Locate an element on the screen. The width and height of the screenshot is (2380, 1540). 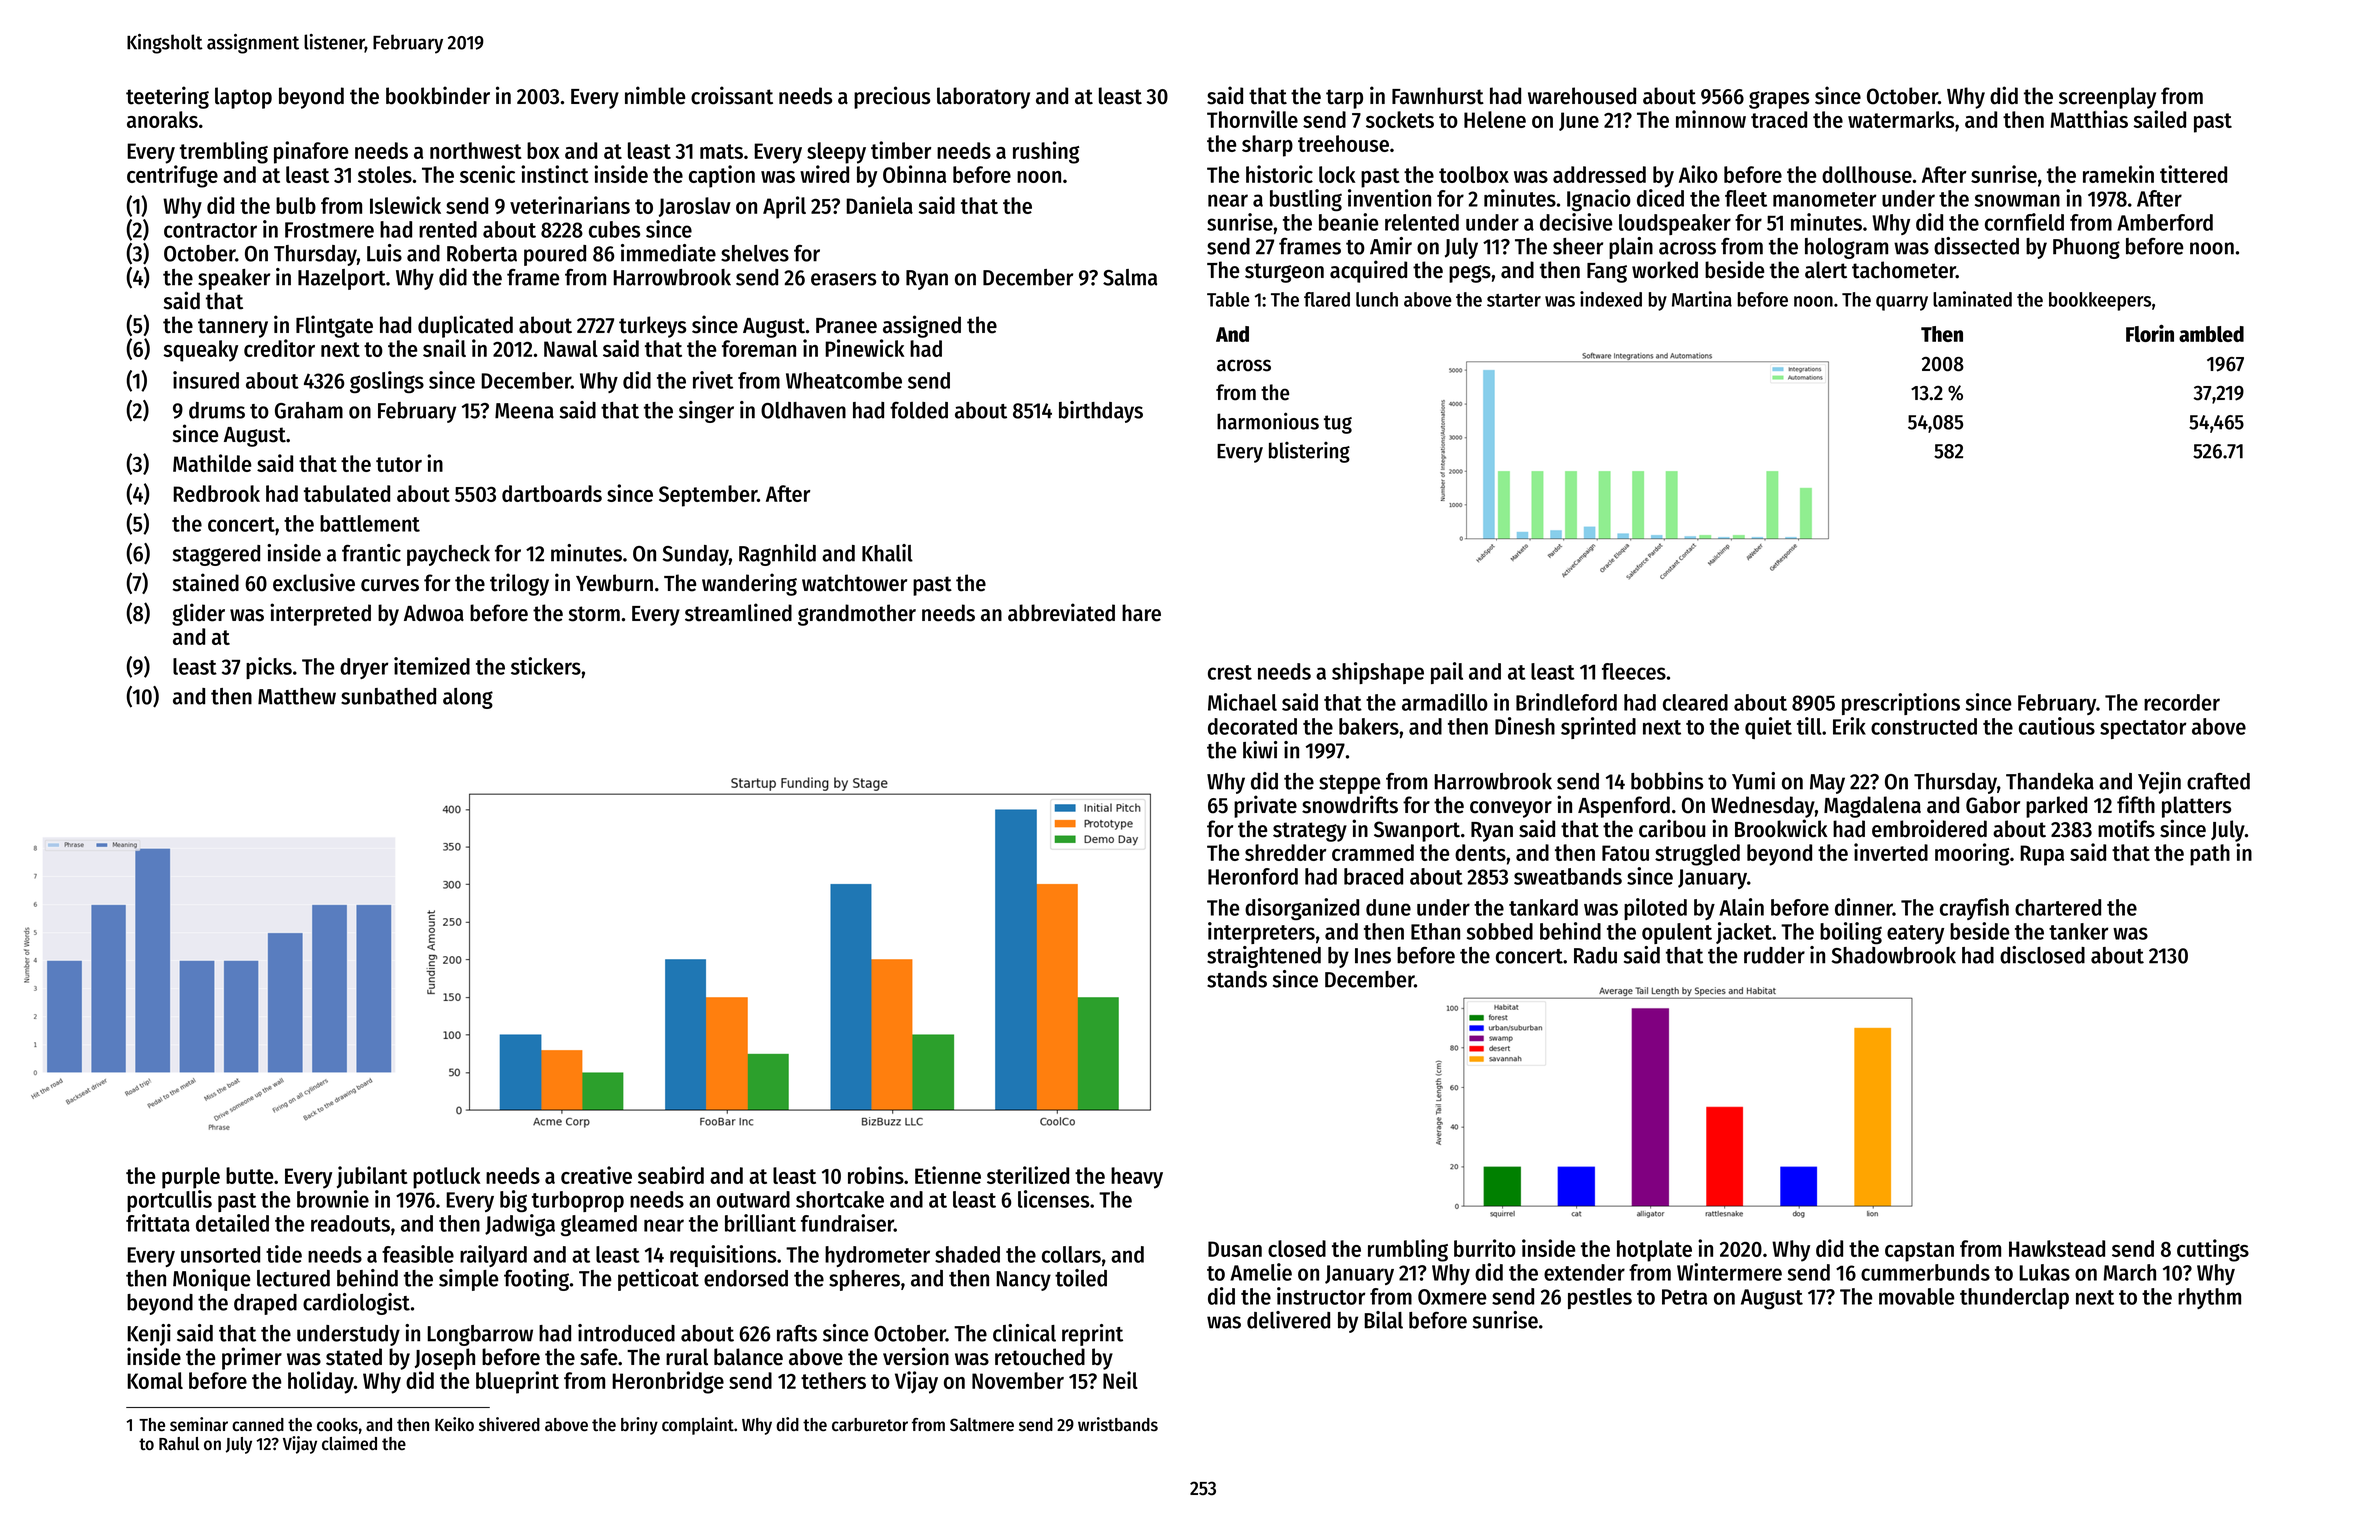
screenplay is located at coordinates (2107, 98).
